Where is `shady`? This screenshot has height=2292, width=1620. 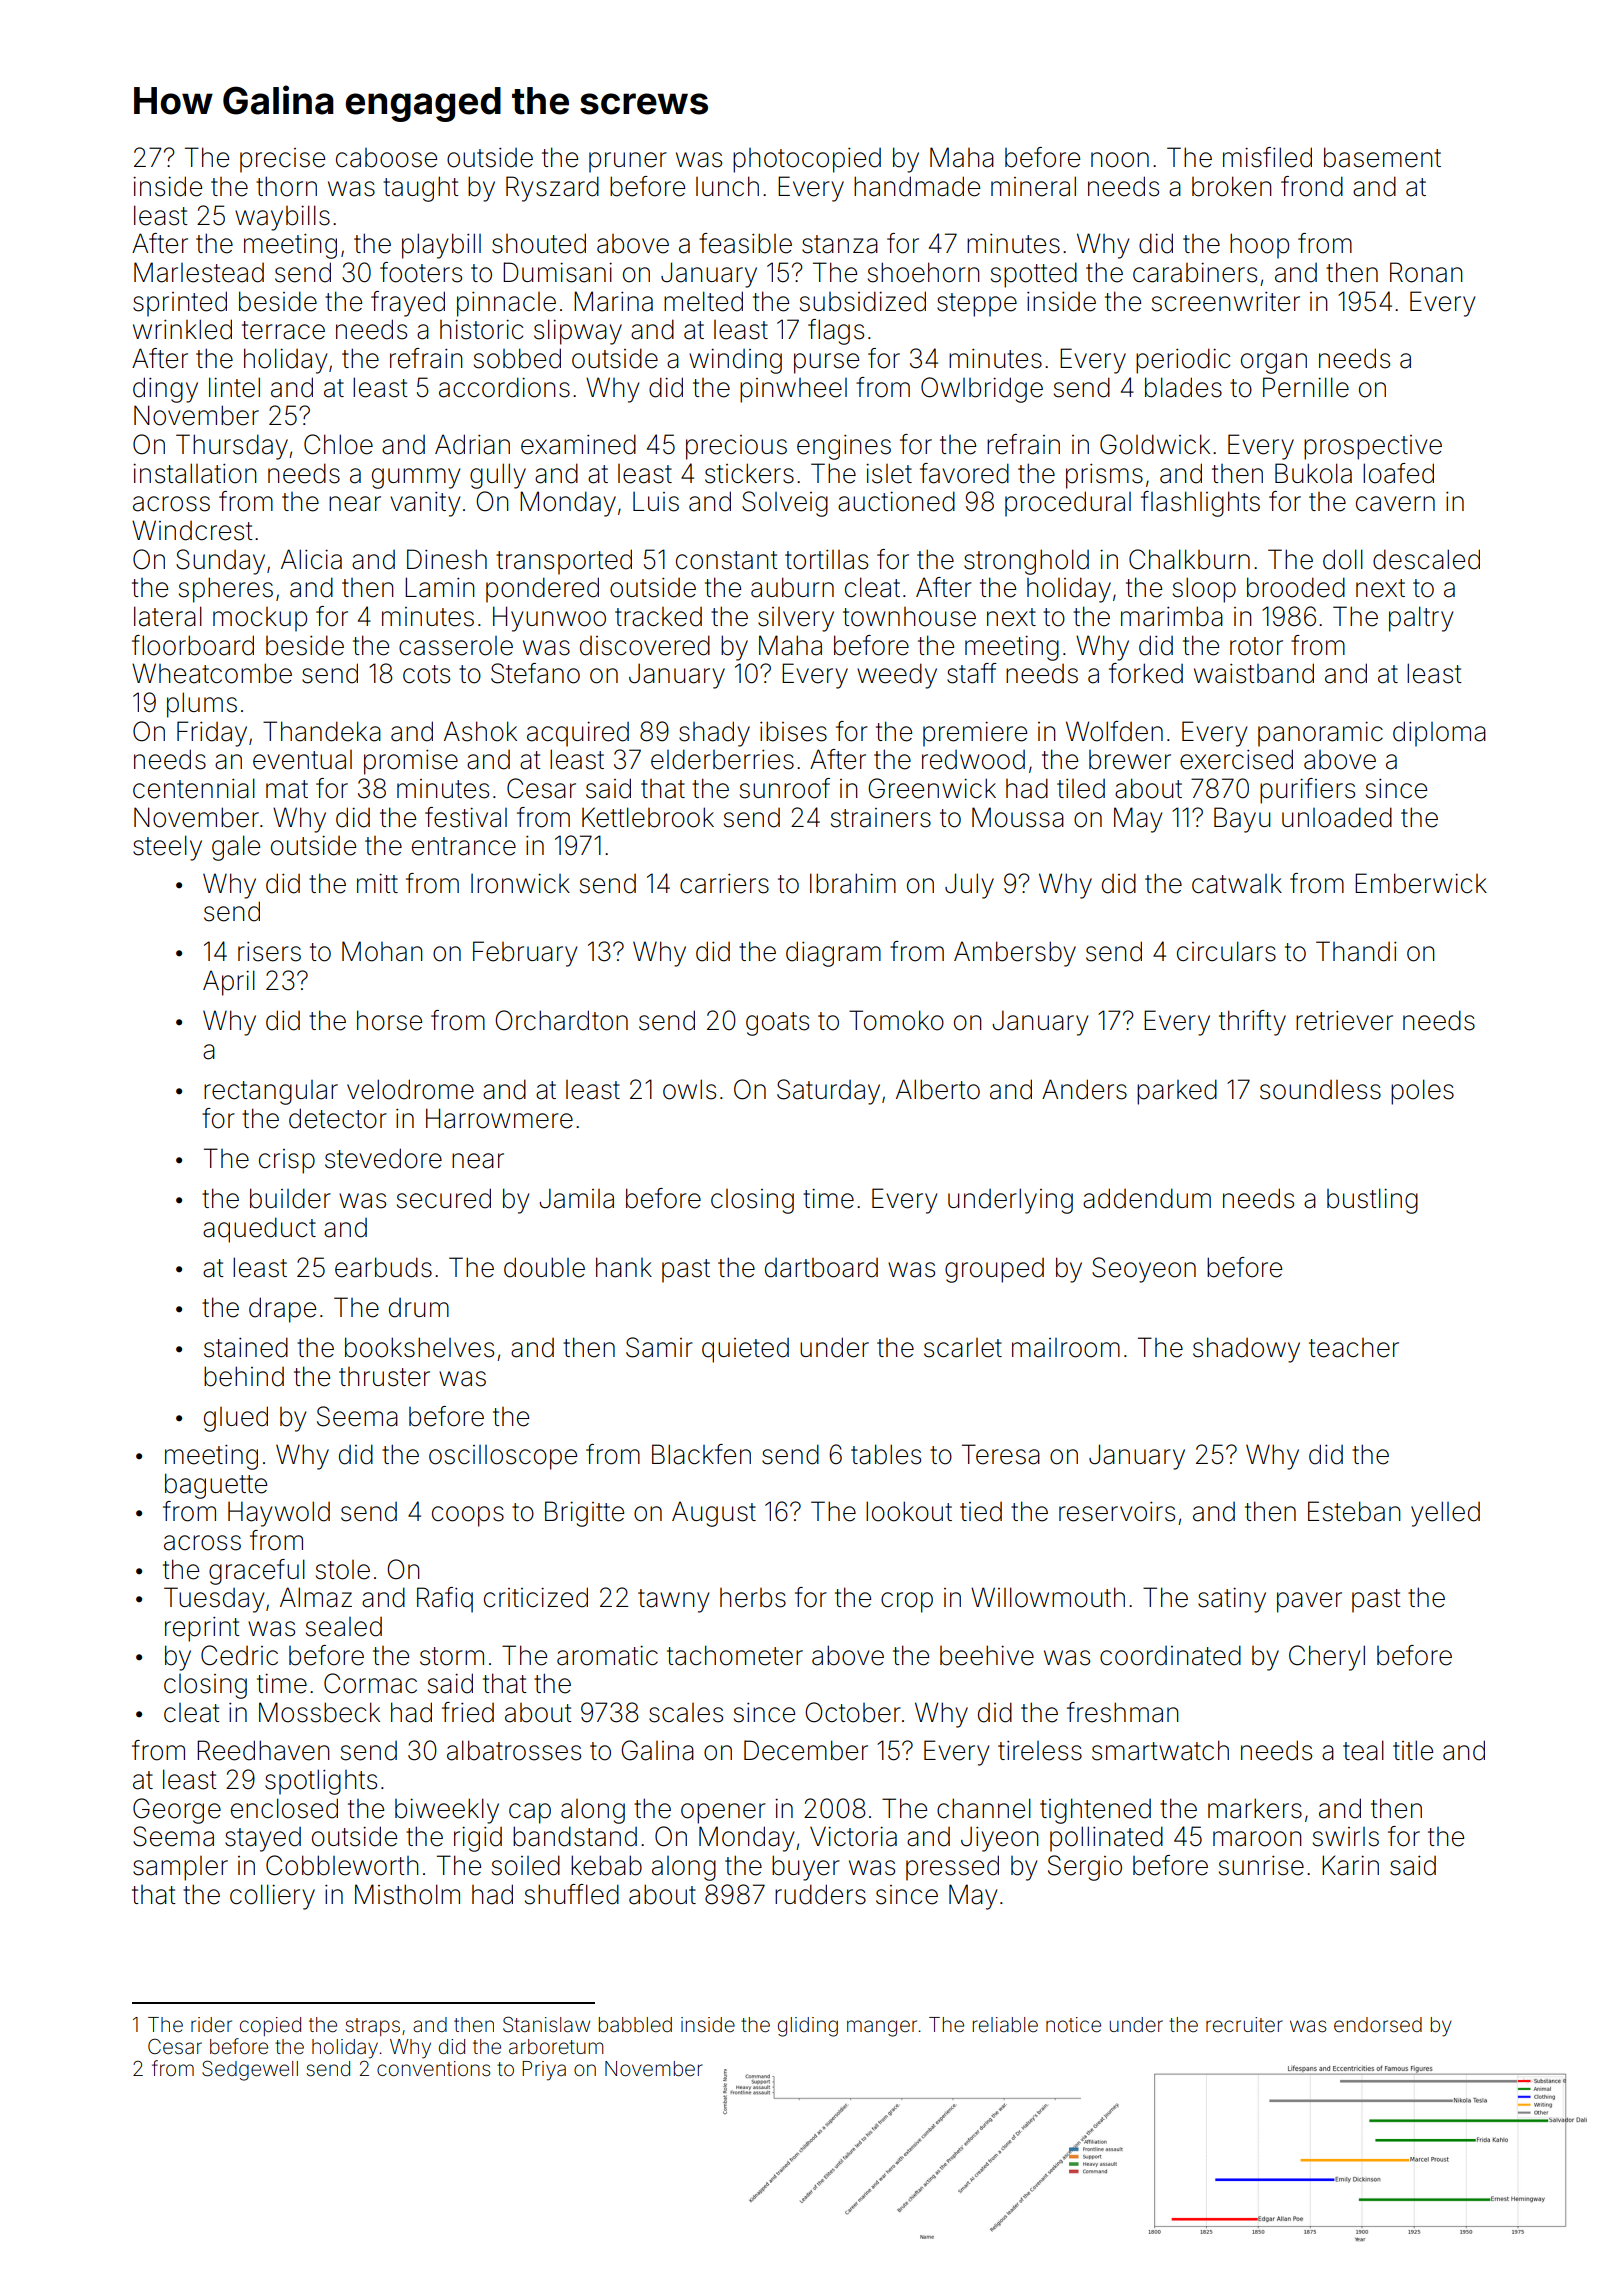
shady is located at coordinates (714, 734).
